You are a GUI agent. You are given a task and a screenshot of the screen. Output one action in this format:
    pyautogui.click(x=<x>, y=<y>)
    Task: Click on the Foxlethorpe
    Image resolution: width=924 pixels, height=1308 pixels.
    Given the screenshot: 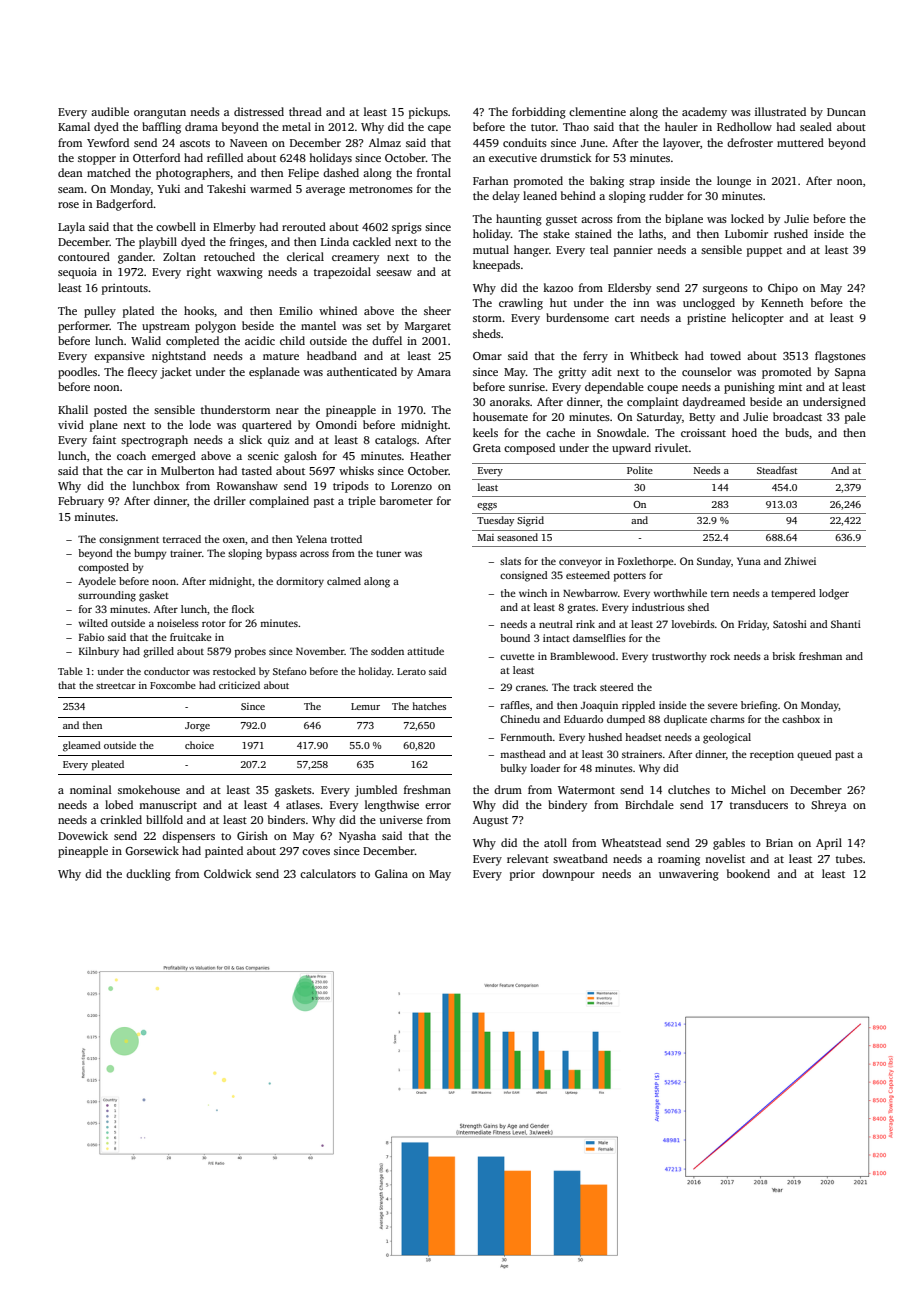 What is the action you would take?
    pyautogui.click(x=646, y=562)
